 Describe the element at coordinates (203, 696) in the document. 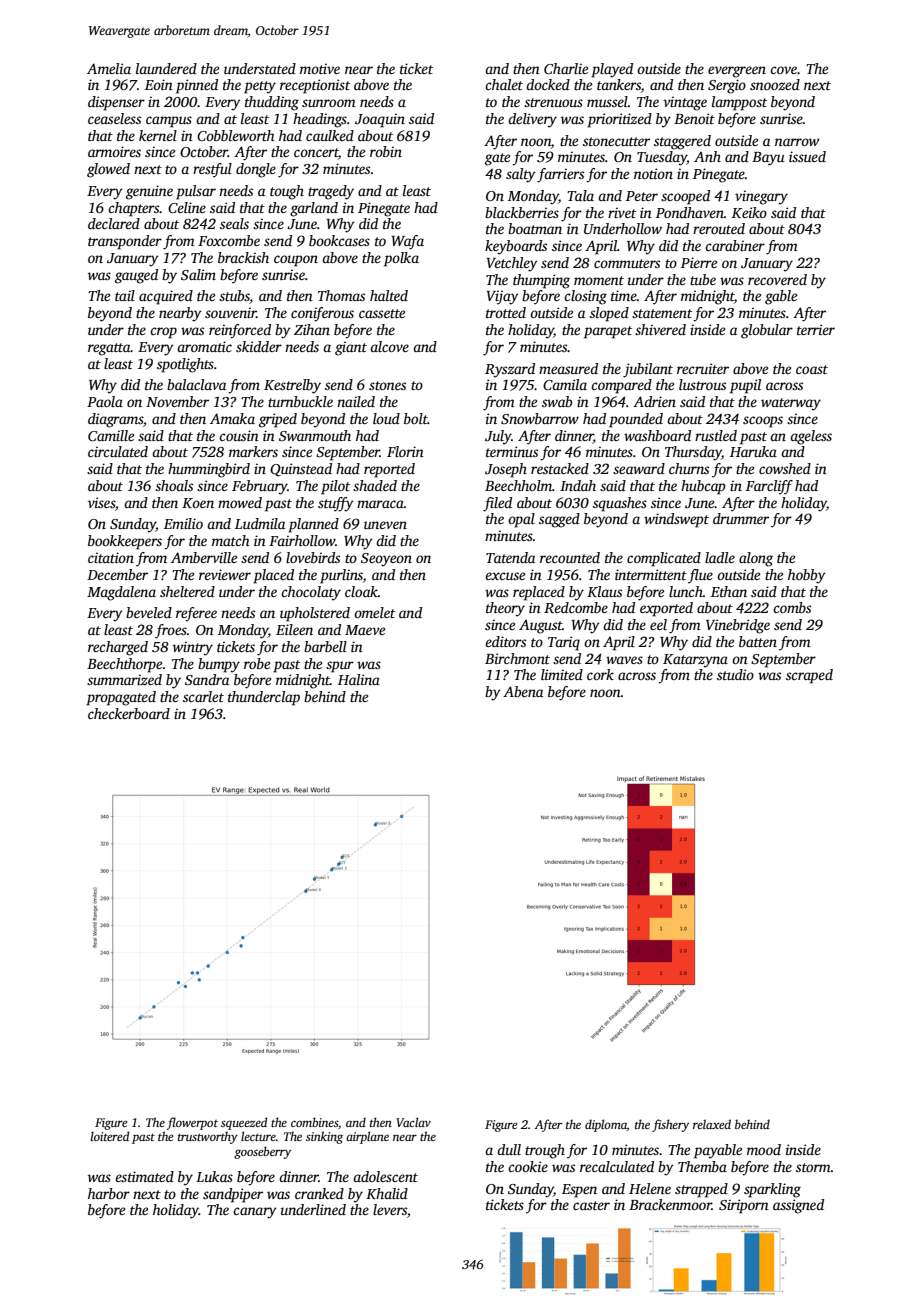

I see `scarlet` at that location.
